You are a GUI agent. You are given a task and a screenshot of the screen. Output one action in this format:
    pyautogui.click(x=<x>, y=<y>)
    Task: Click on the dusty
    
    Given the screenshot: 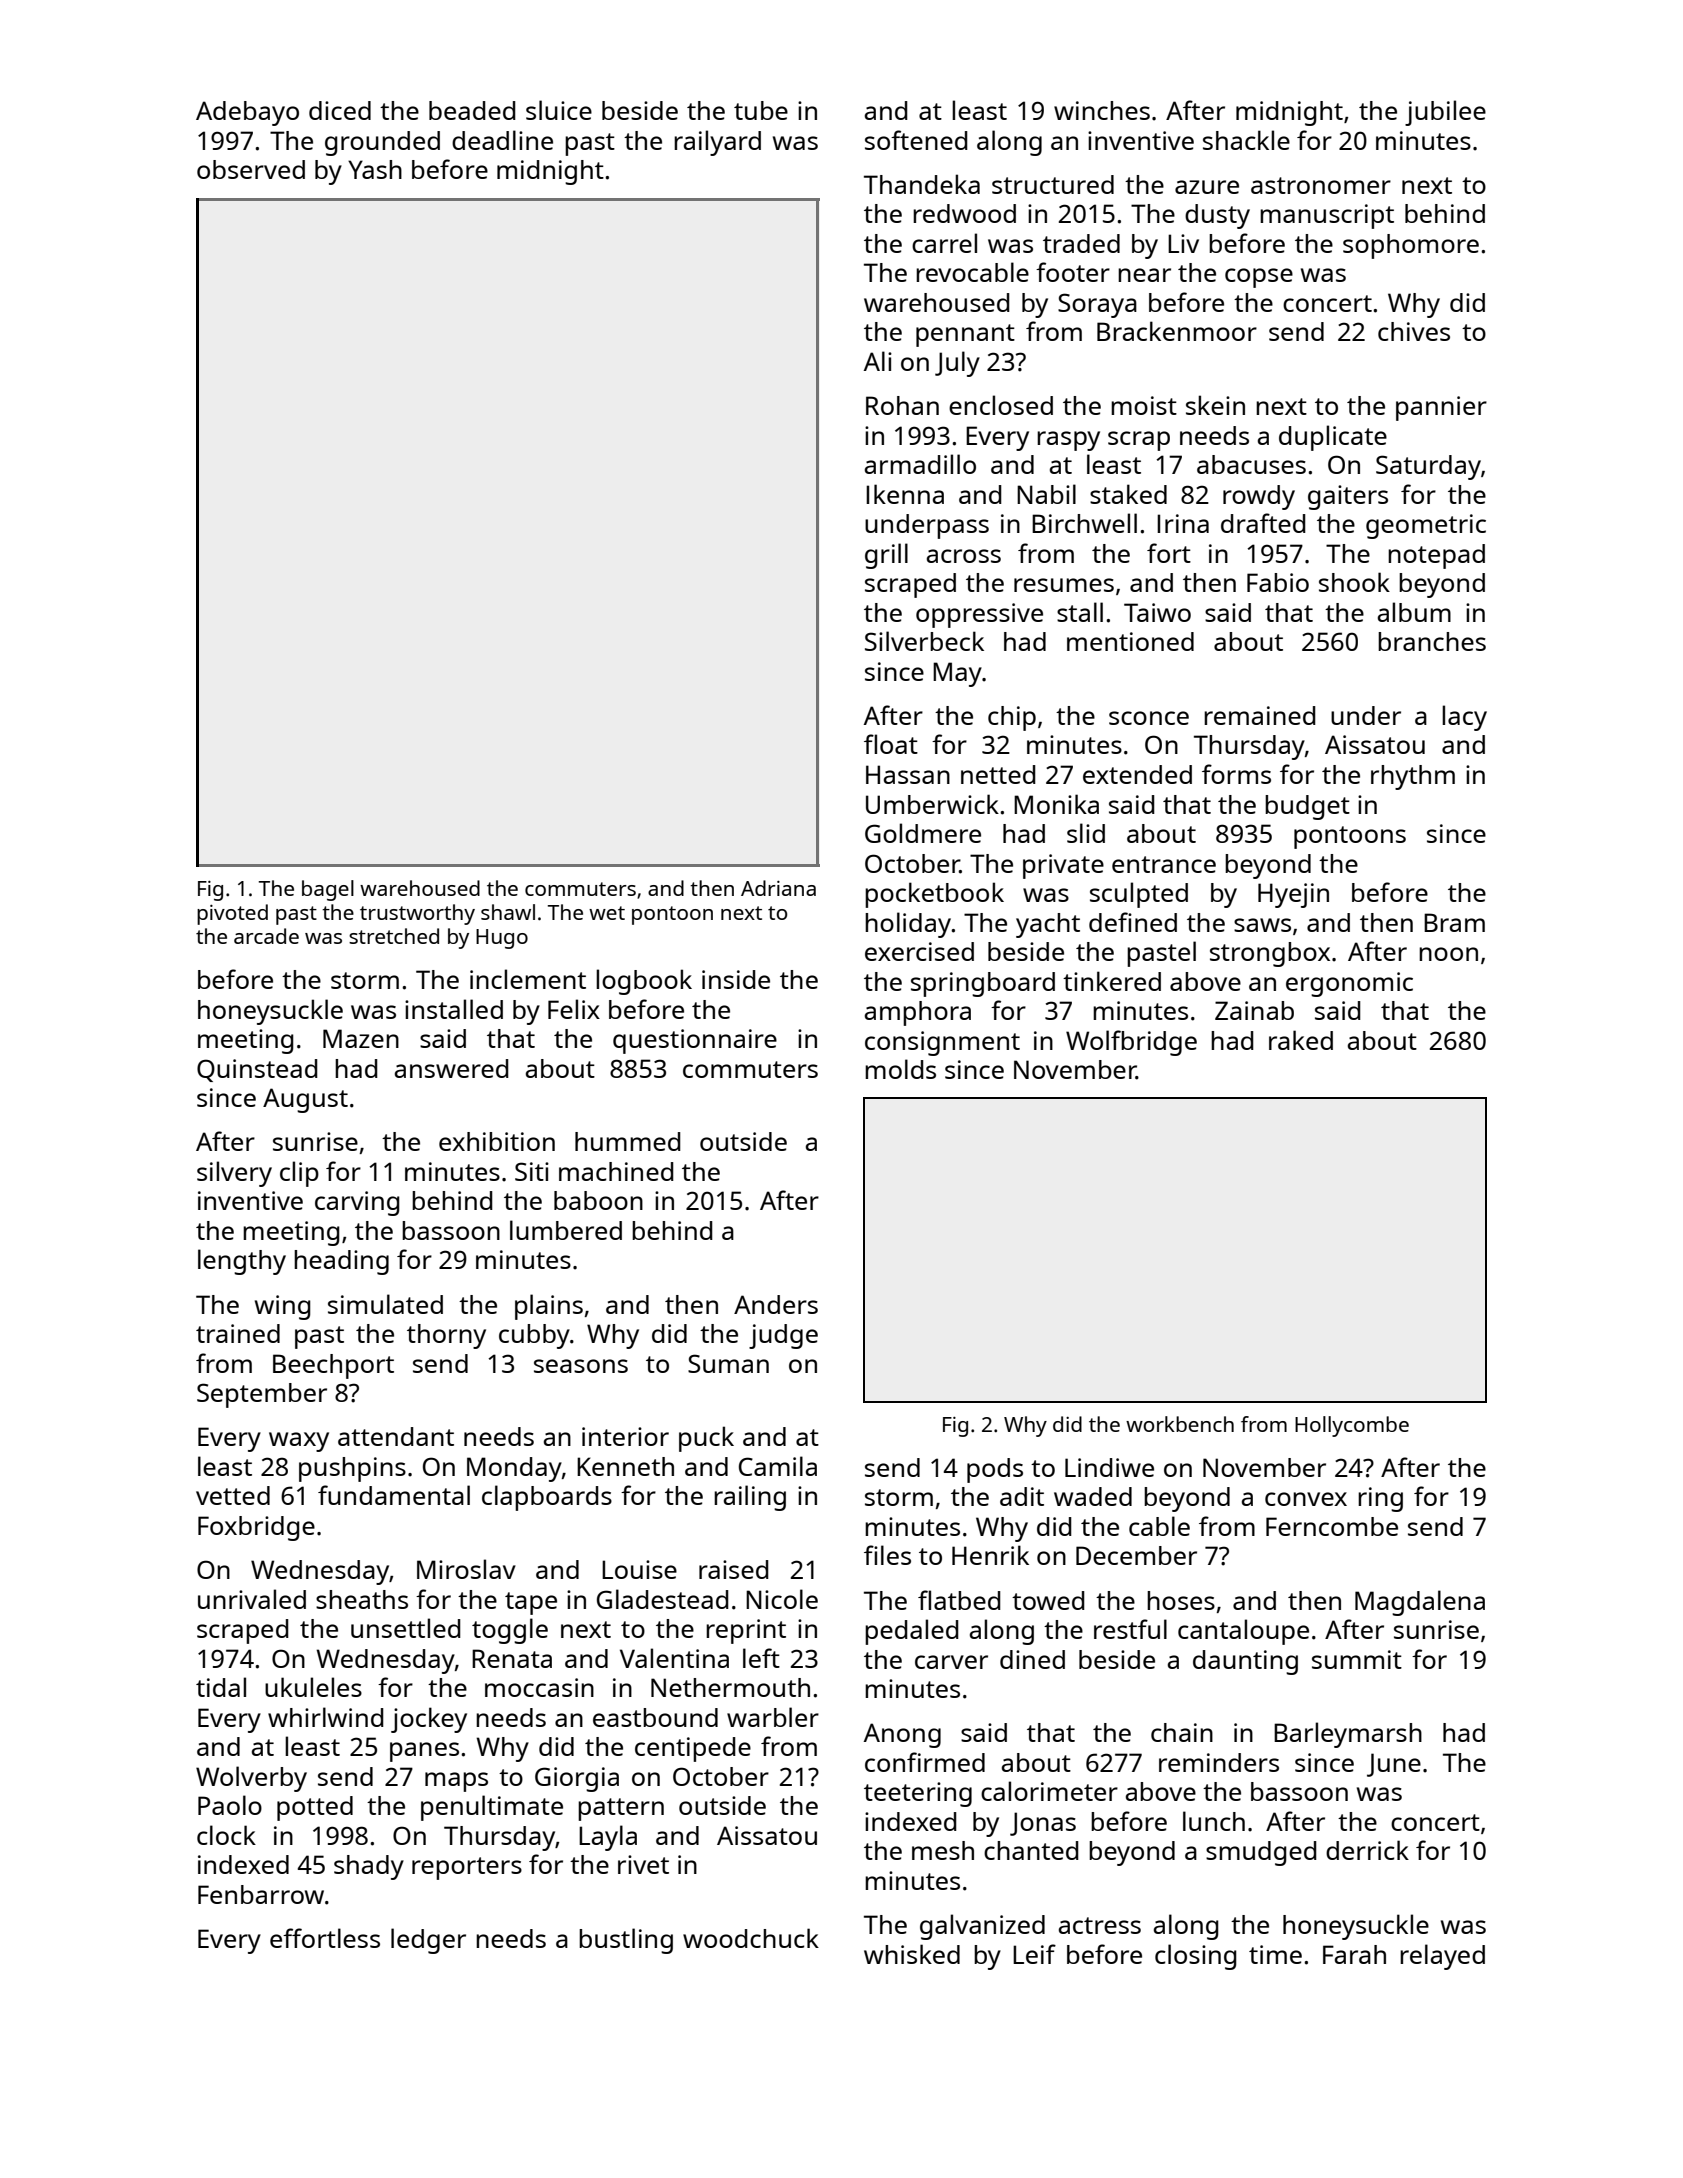 What is the action you would take?
    pyautogui.click(x=1217, y=216)
